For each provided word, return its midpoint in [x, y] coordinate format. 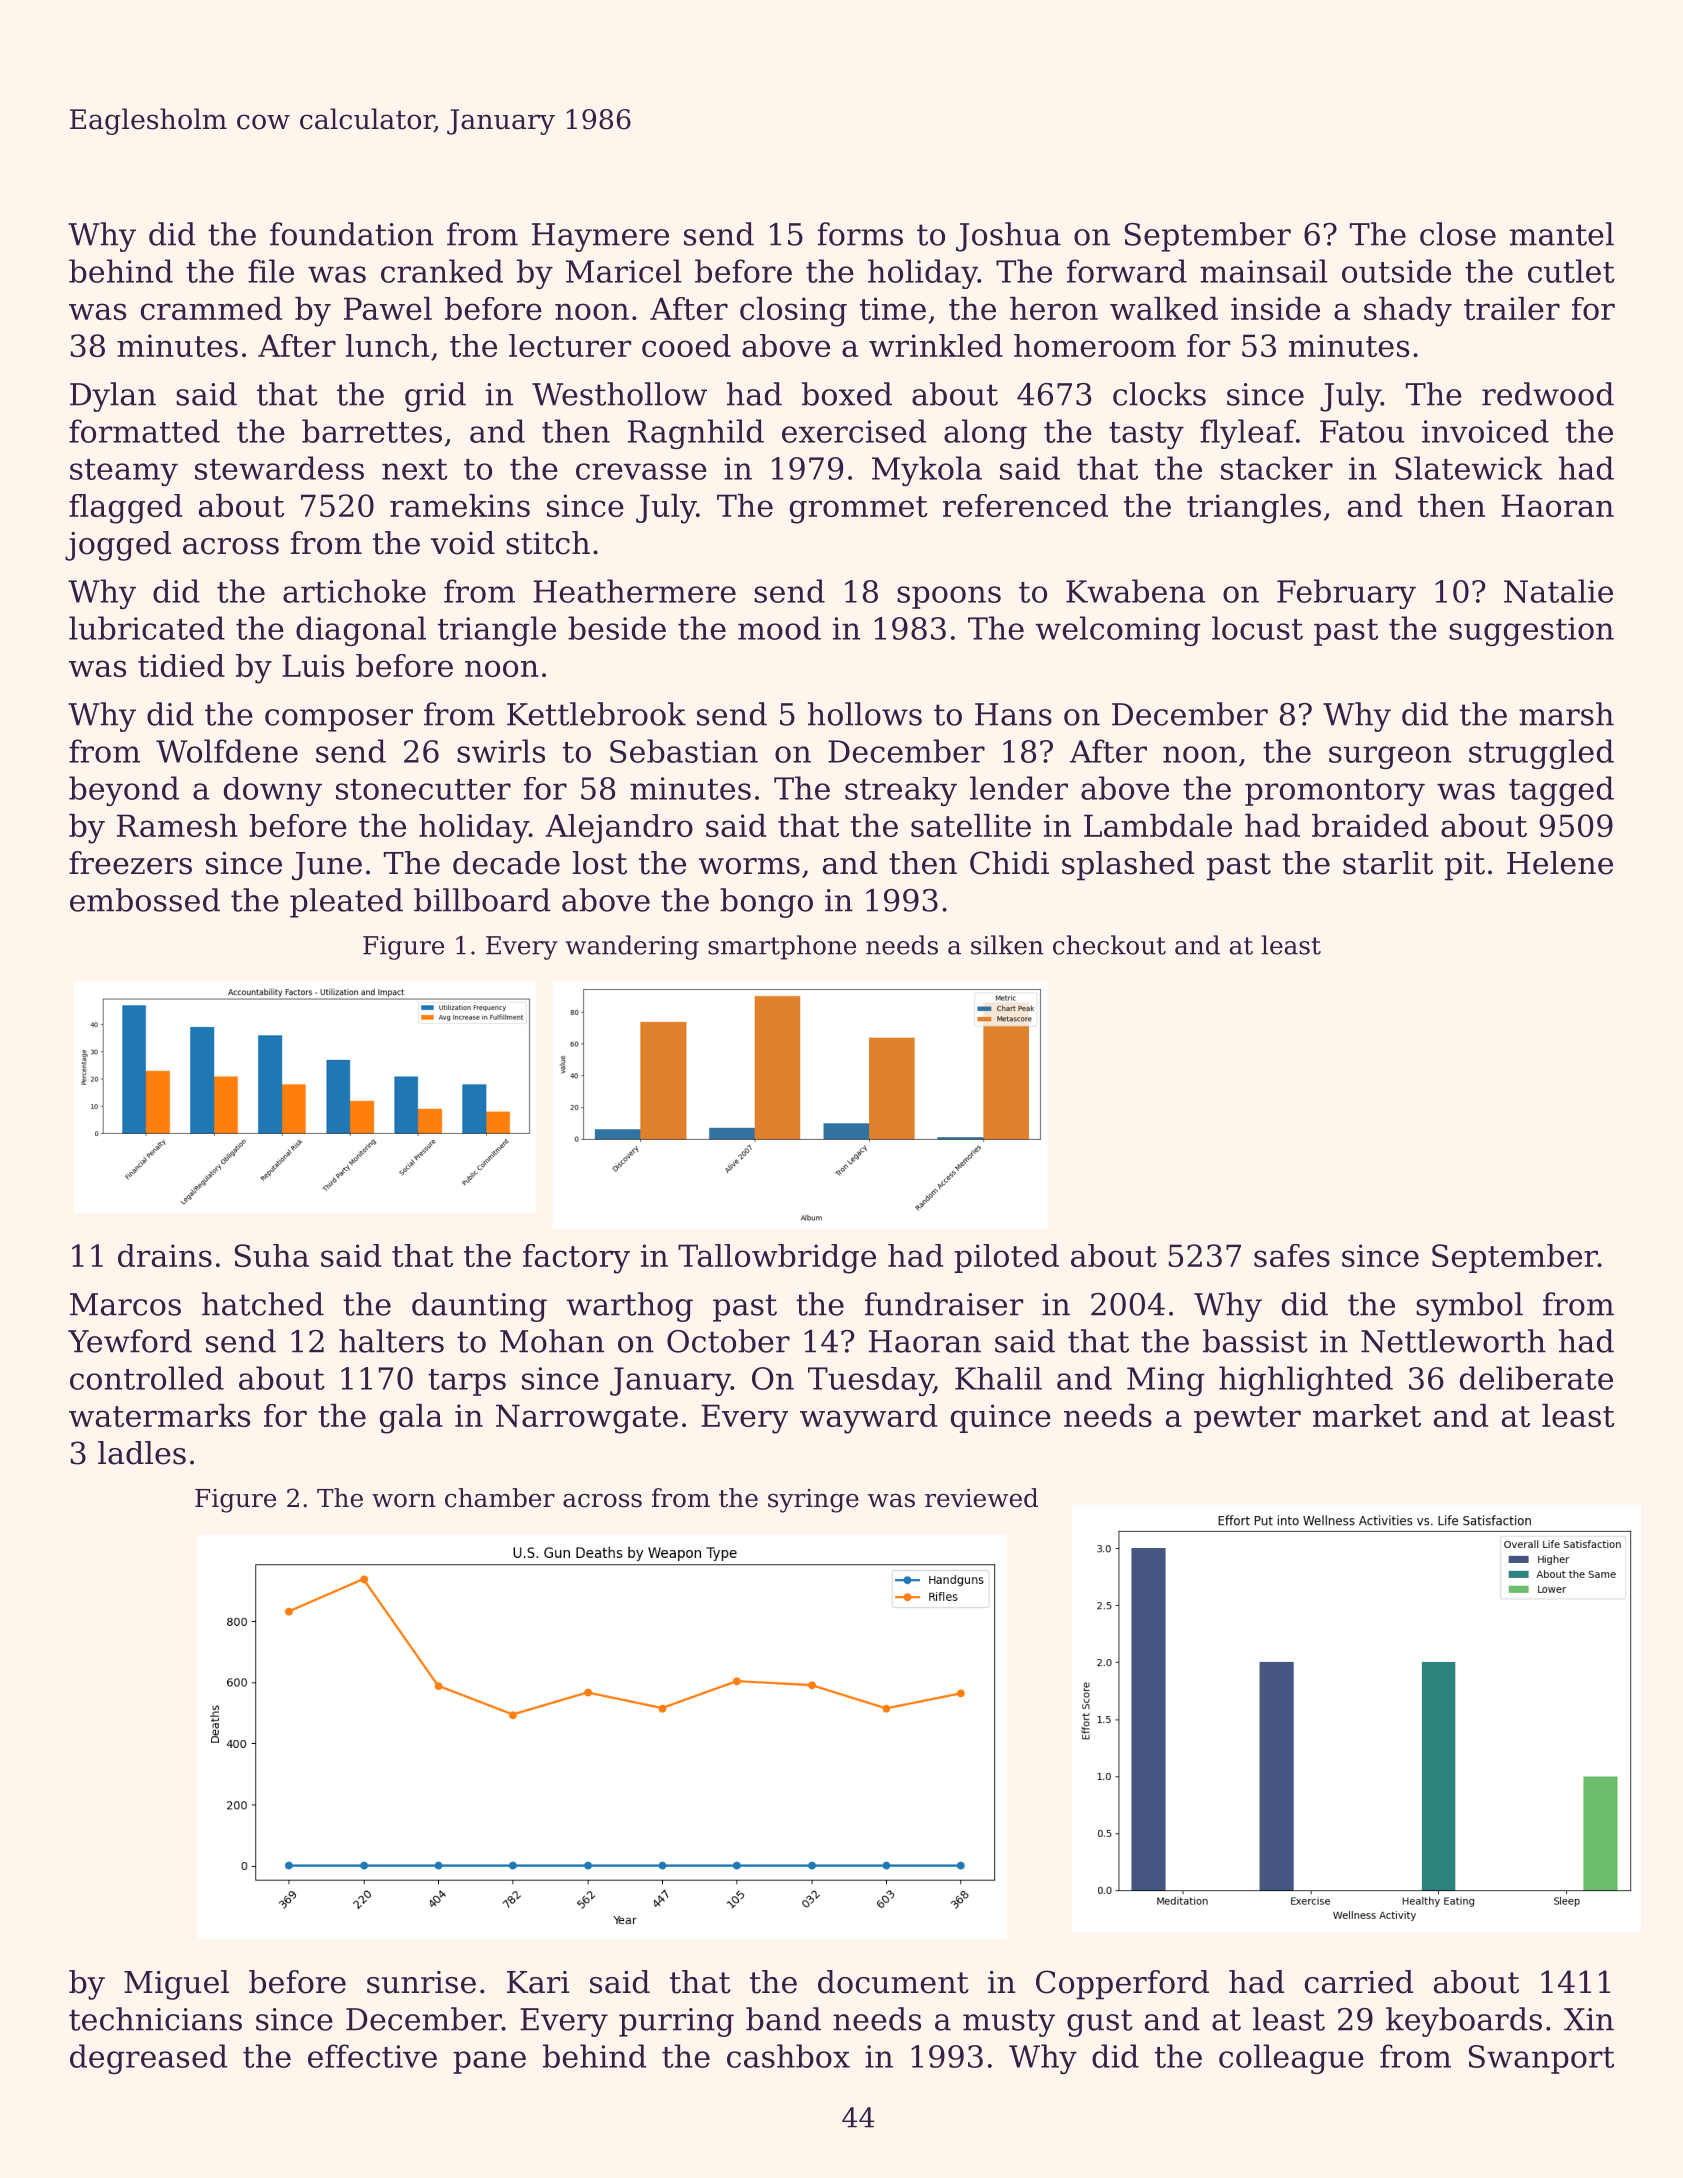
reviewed [981, 1498]
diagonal [361, 631]
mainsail [1264, 271]
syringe [813, 1501]
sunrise [421, 1982]
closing [793, 312]
